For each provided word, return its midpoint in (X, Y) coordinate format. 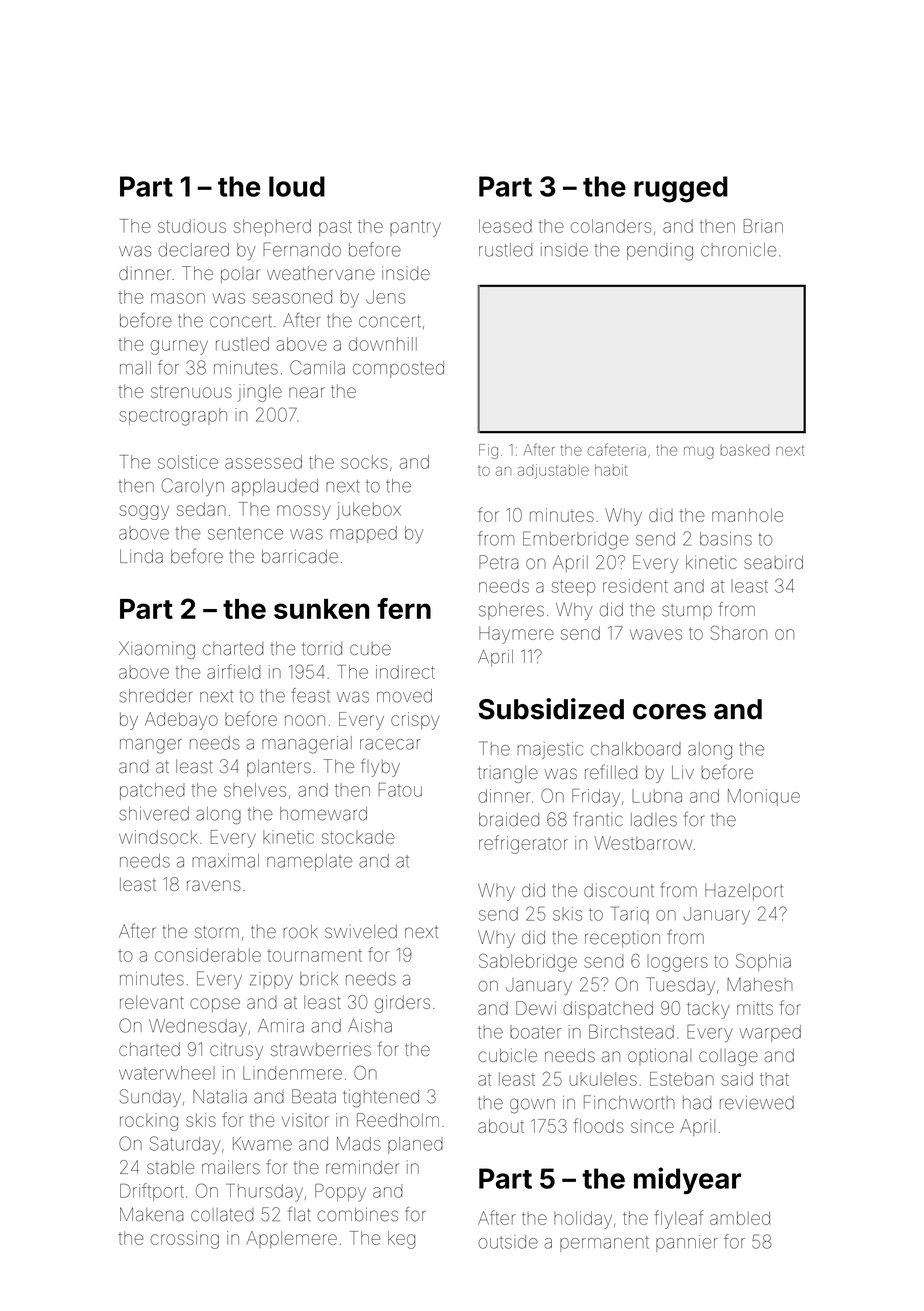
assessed (263, 462)
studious (192, 226)
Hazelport (744, 892)
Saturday (185, 1145)
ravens (214, 885)
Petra (498, 562)
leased (505, 226)
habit (611, 470)
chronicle (738, 250)
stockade (358, 837)
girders (402, 1004)
